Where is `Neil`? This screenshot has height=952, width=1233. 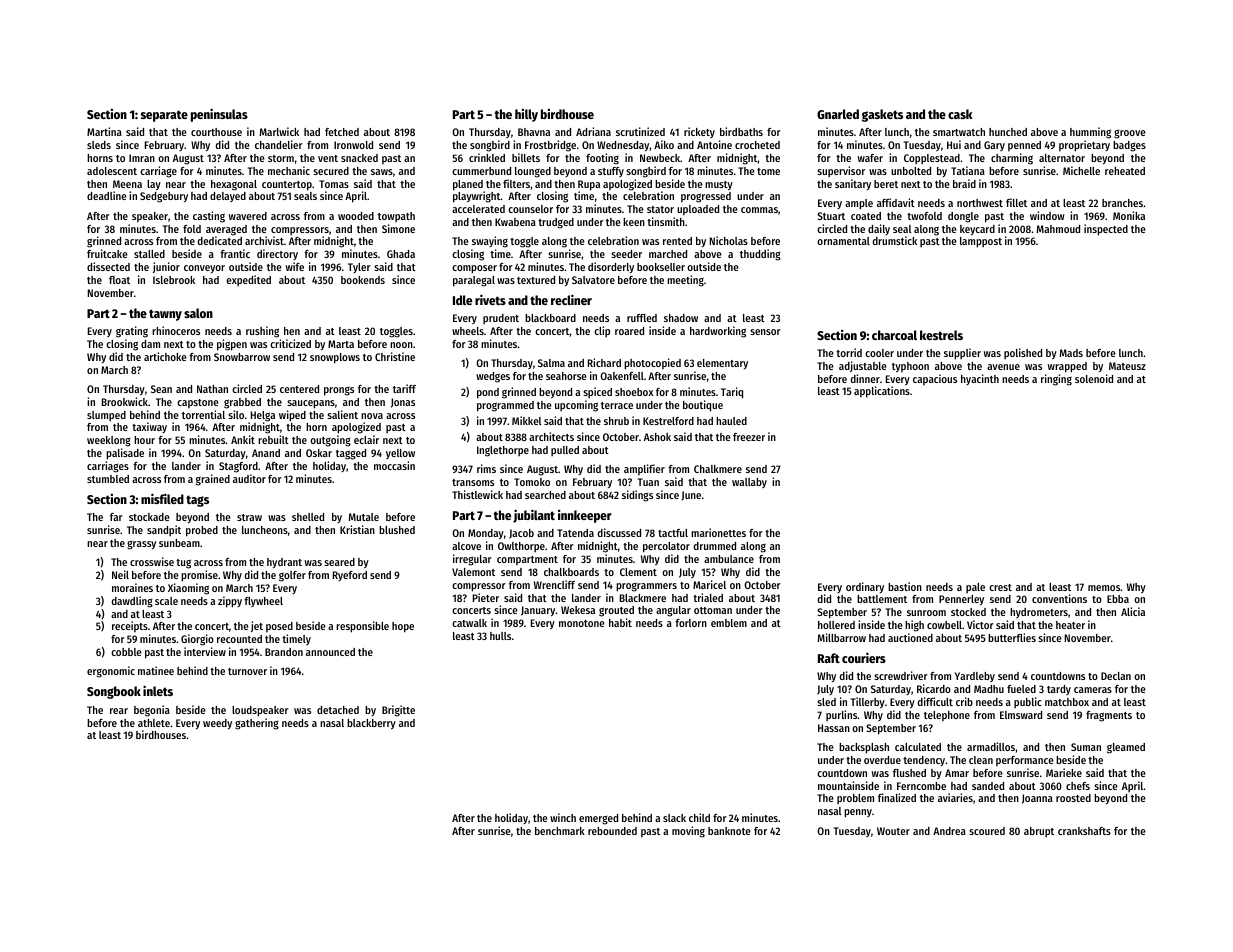 Neil is located at coordinates (120, 574).
